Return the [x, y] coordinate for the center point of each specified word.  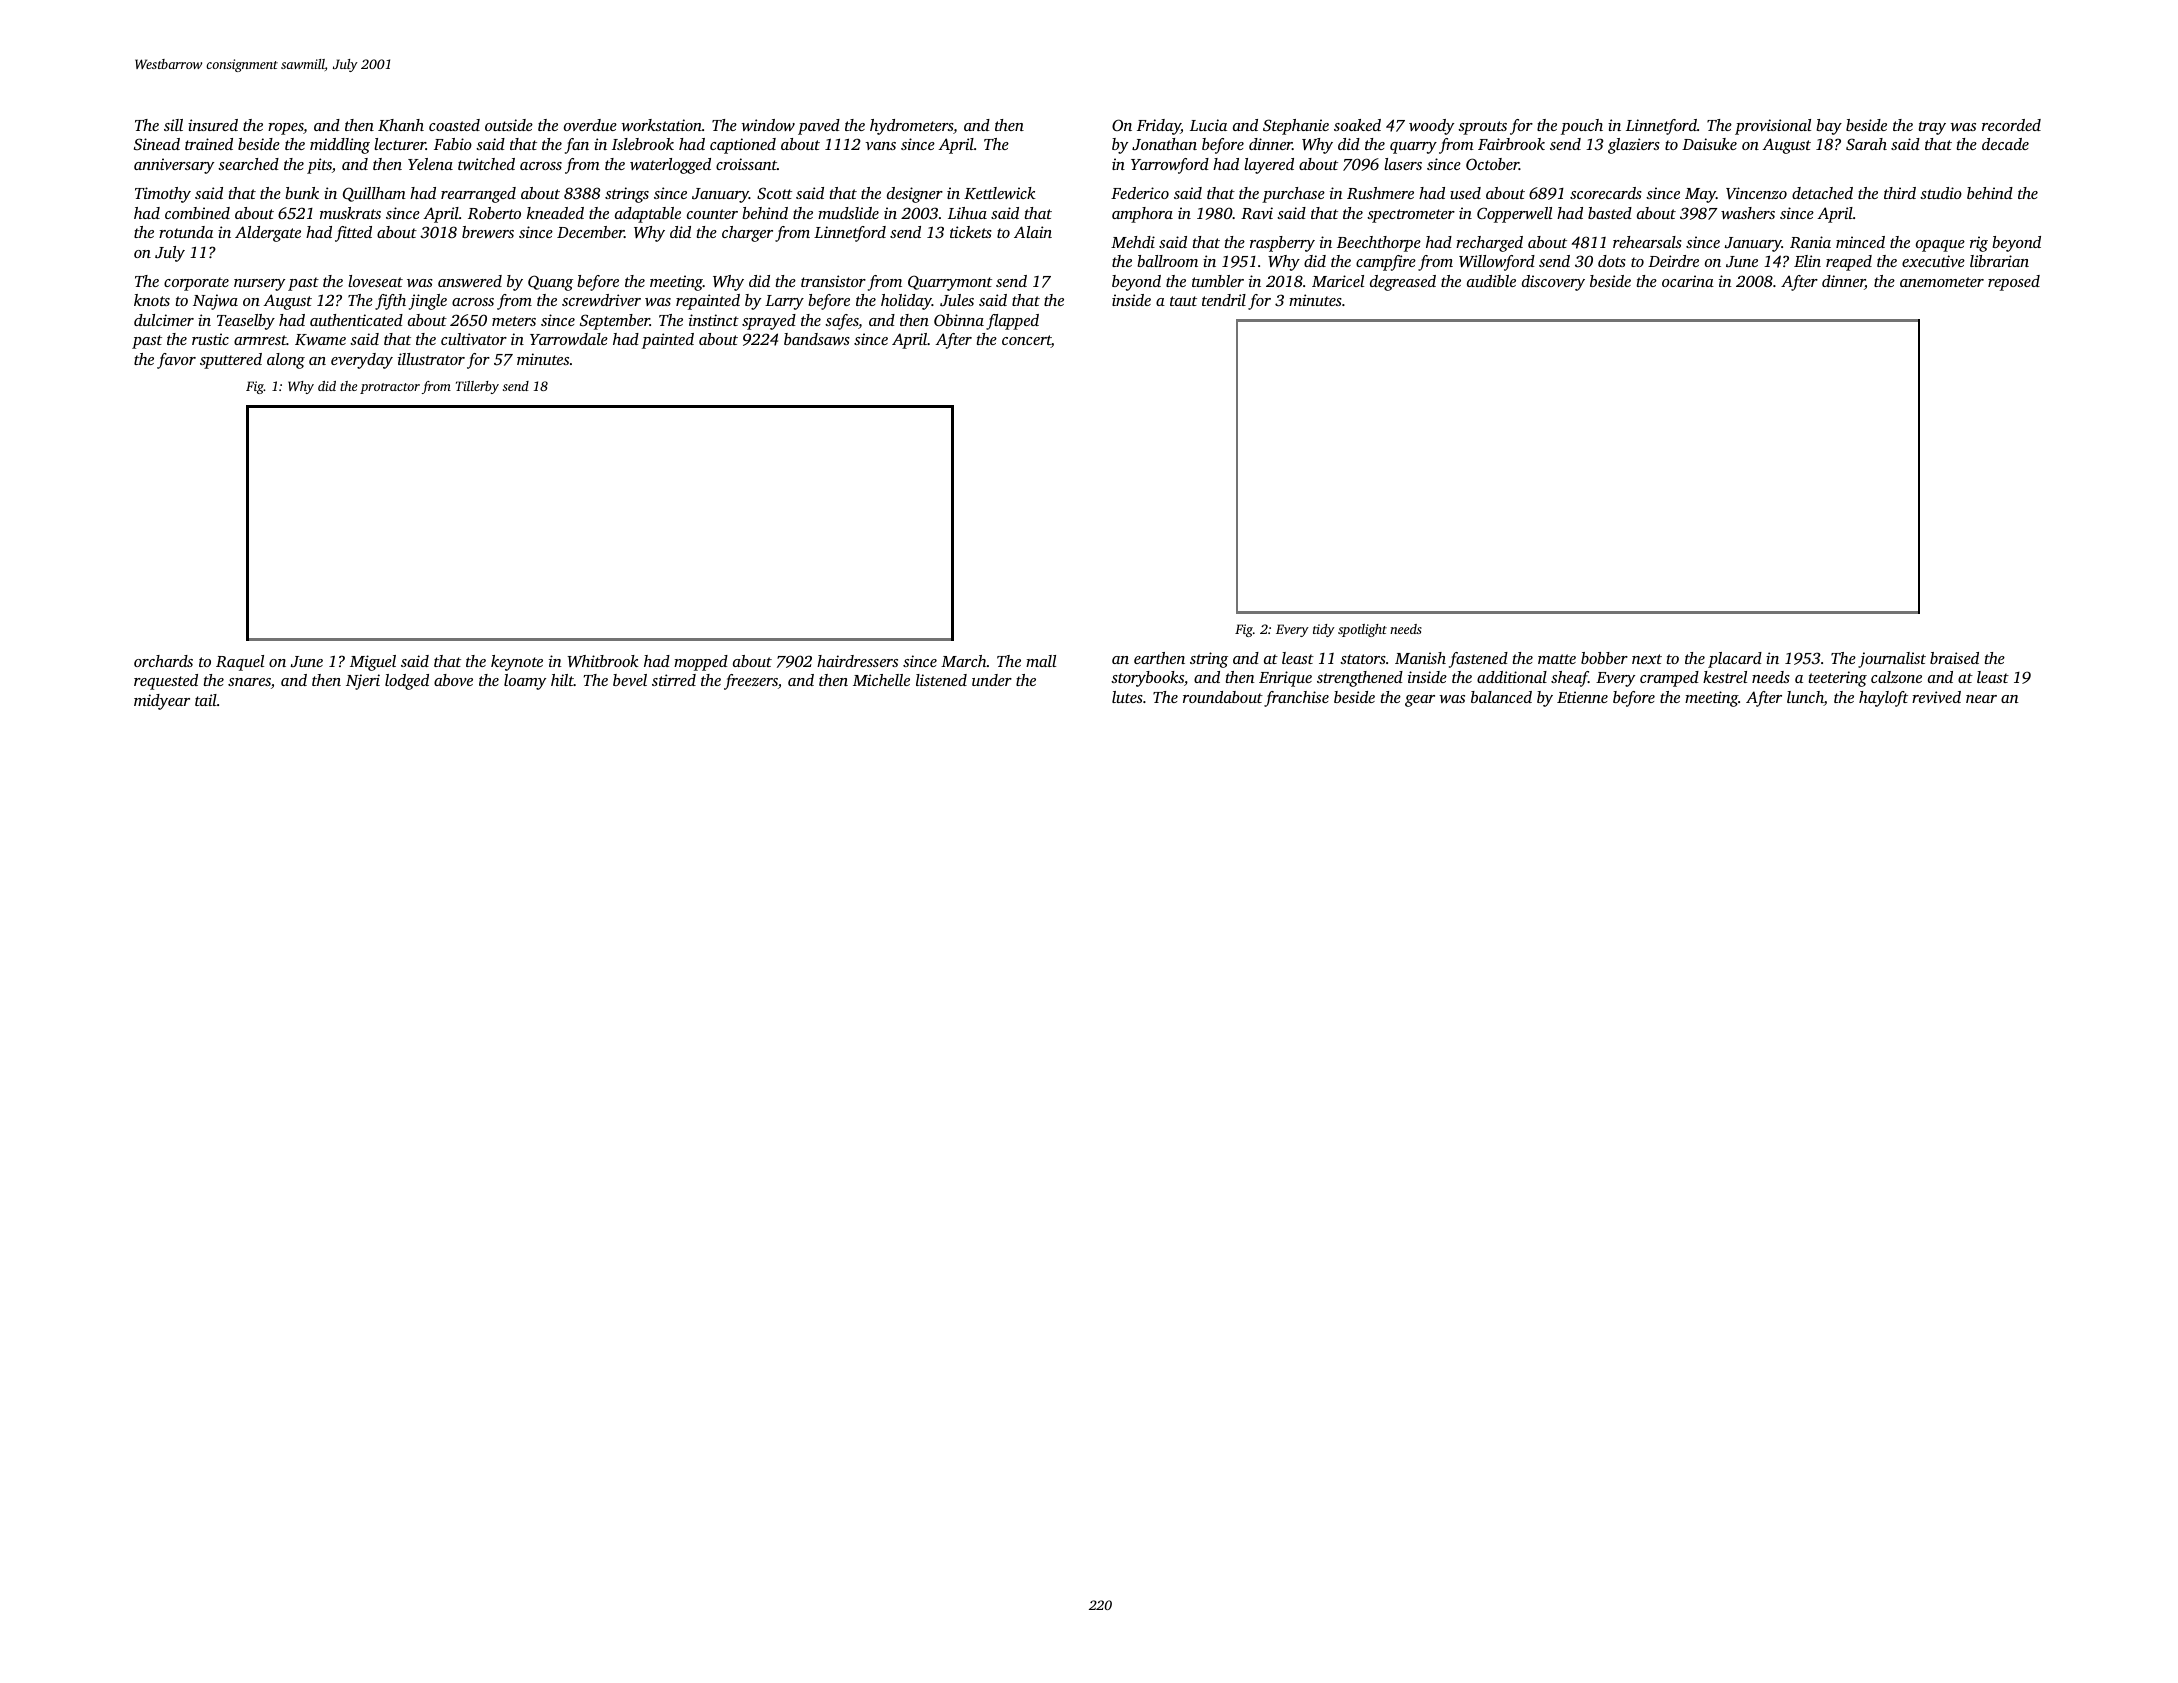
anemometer [1942, 282]
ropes [286, 129]
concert [1026, 341]
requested [166, 682]
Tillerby [477, 387]
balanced [1501, 697]
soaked [1357, 125]
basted [1610, 213]
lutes [1127, 697]
